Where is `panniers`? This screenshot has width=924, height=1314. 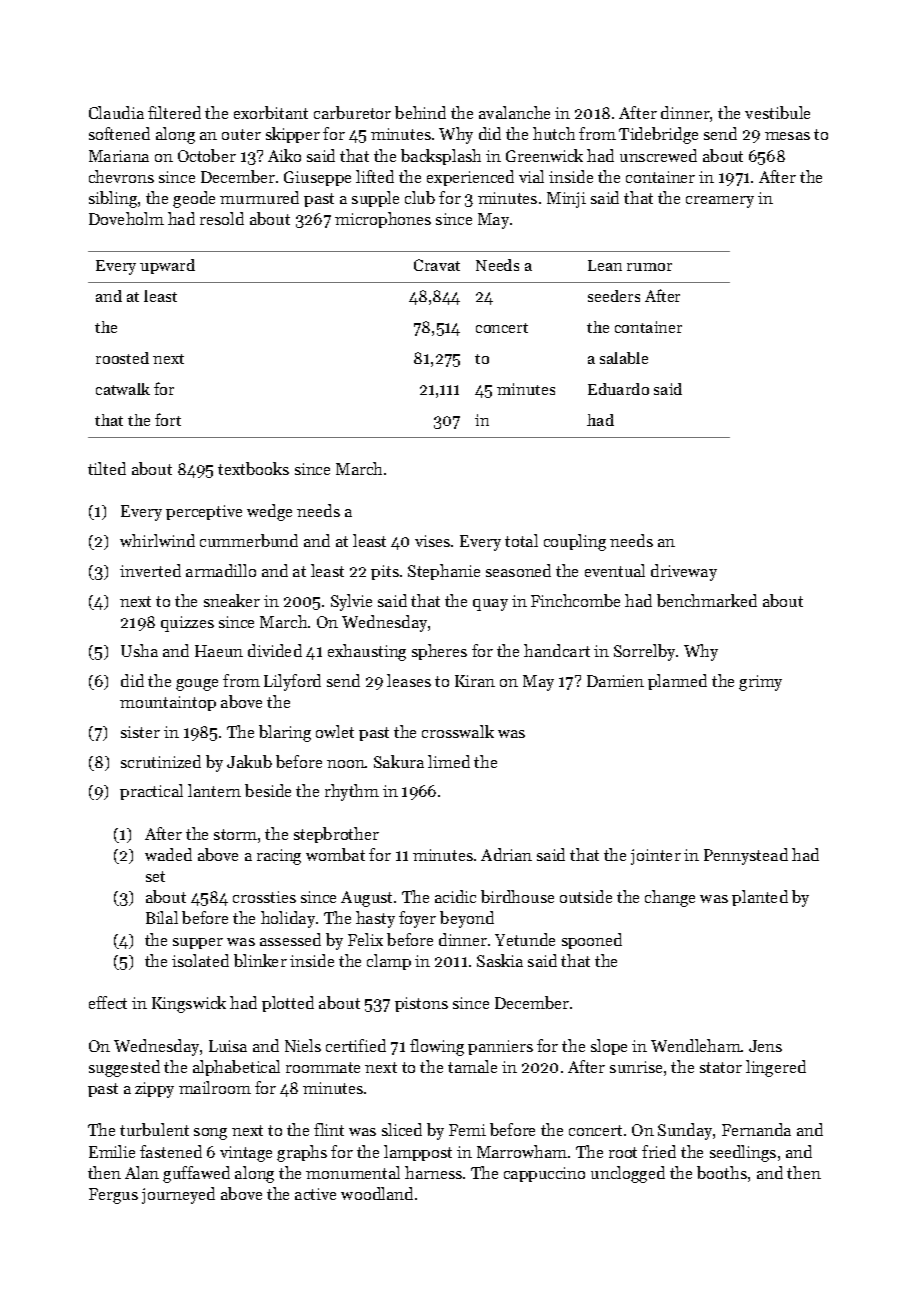 panniers is located at coordinates (500, 1047).
